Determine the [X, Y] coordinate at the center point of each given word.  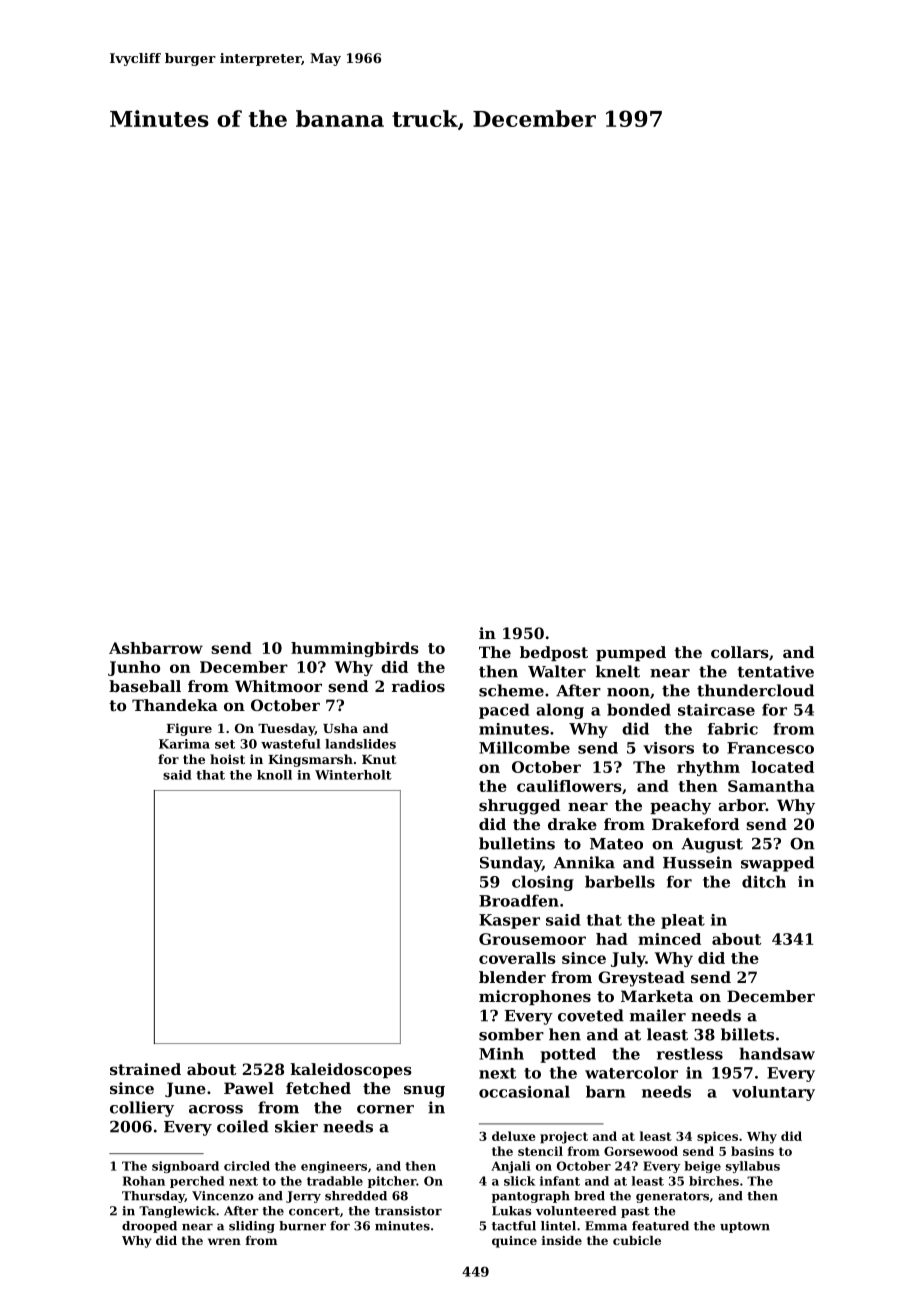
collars [740, 652]
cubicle [637, 1240]
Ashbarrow [156, 648]
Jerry [303, 1197]
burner [302, 1226]
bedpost [554, 653]
